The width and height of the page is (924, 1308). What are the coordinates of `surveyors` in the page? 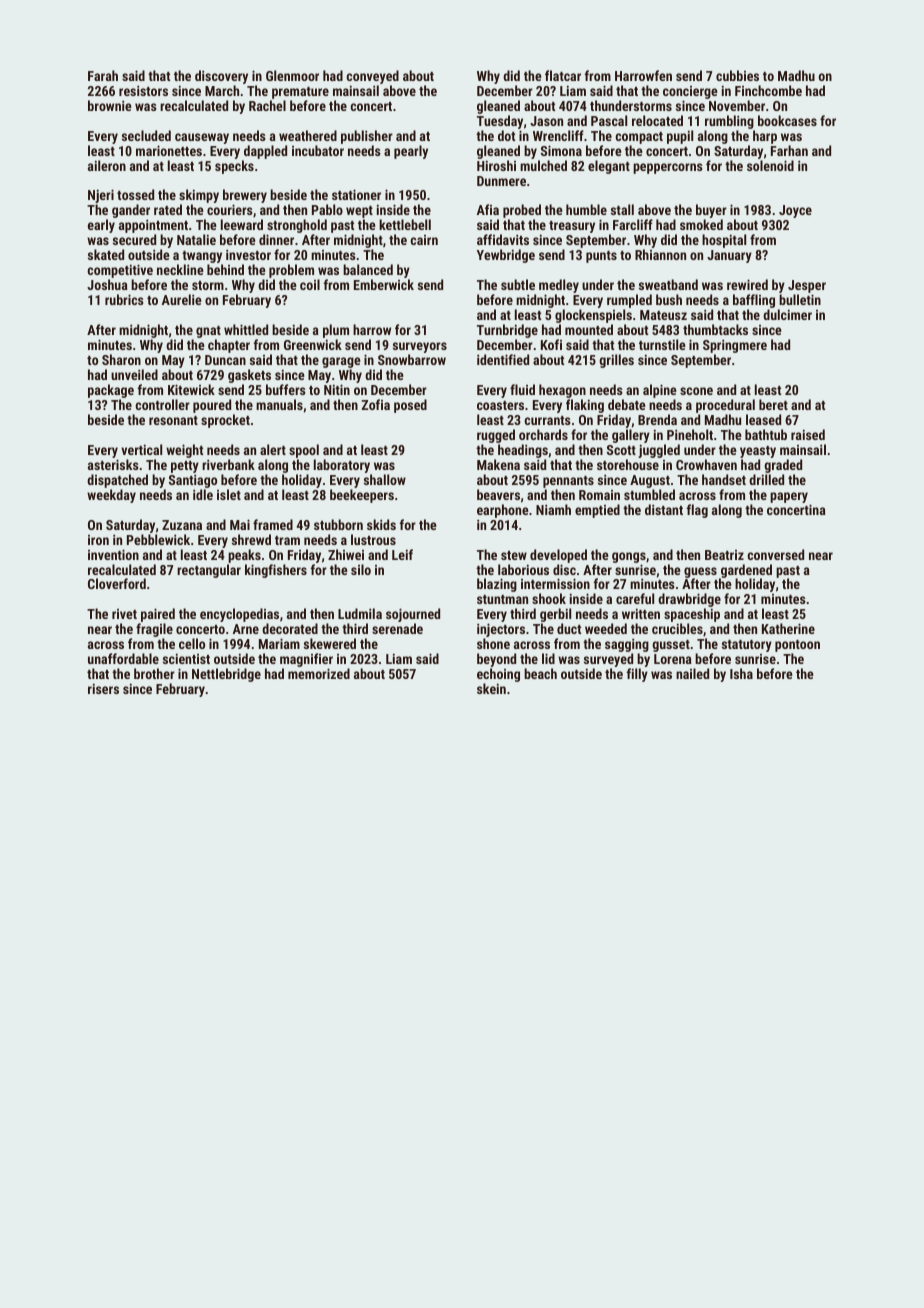 It's located at (420, 347).
